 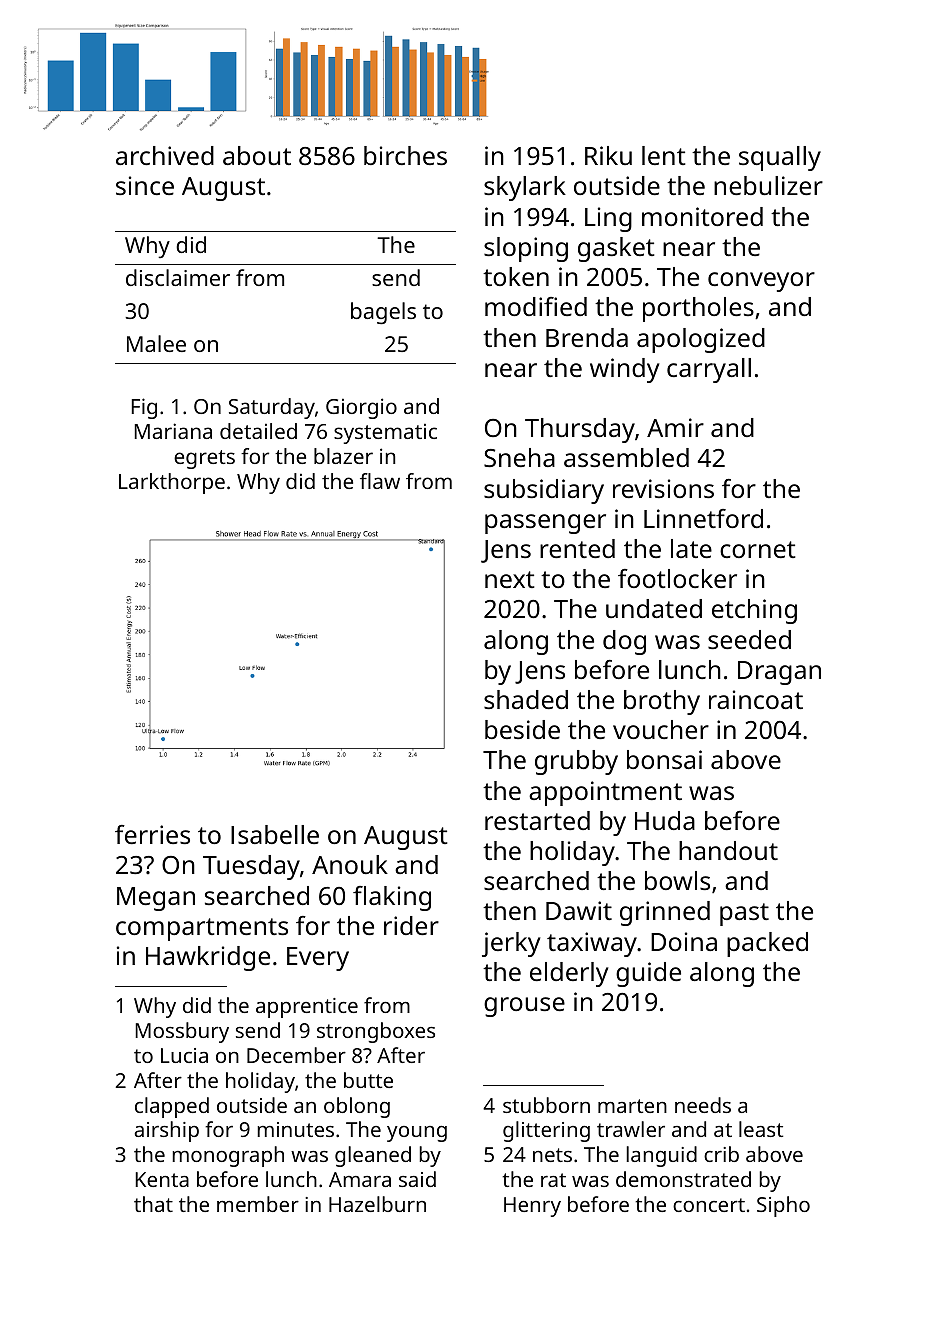 What do you see at coordinates (632, 1106) in the image?
I see `marten` at bounding box center [632, 1106].
